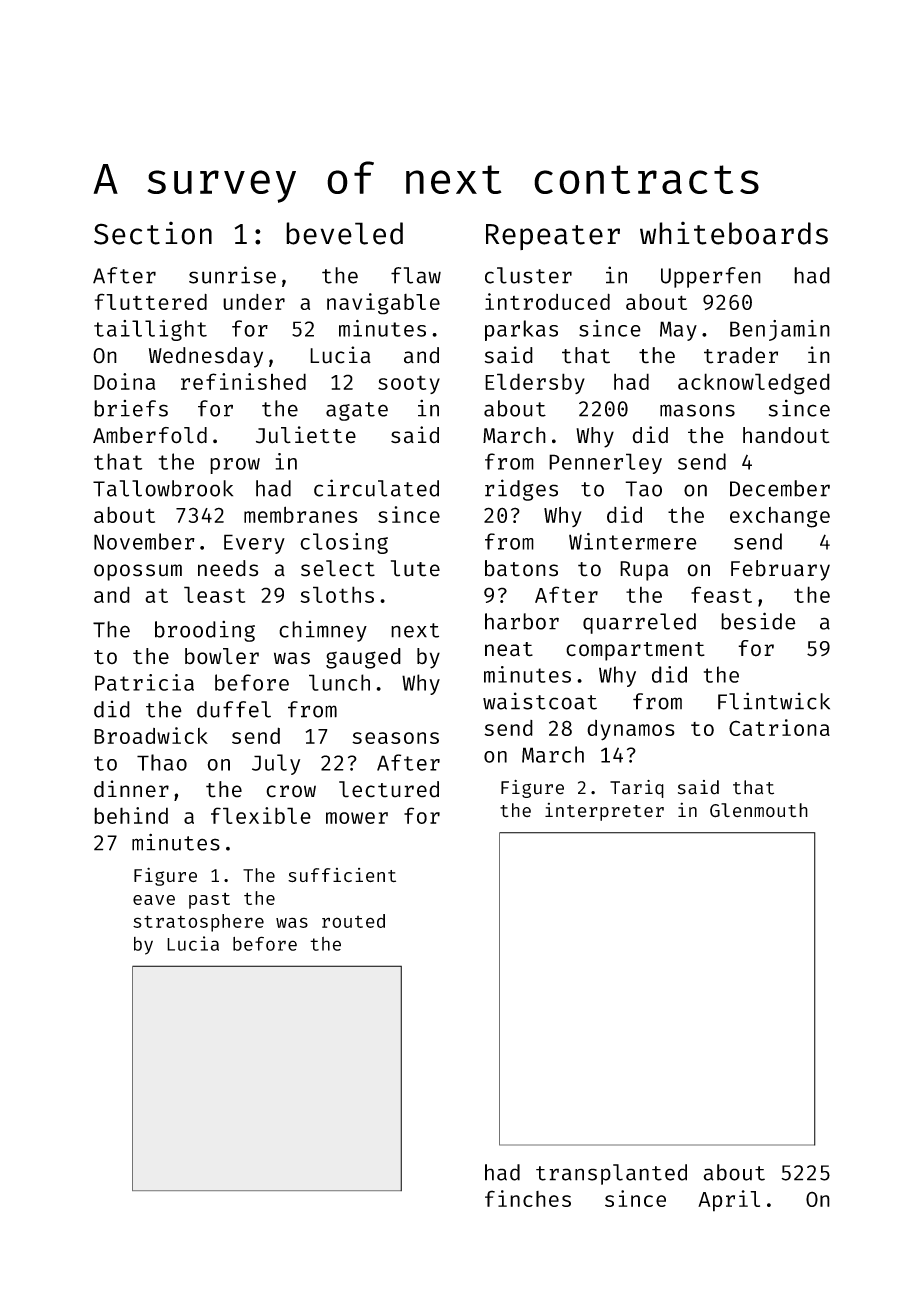 The height and width of the screenshot is (1311, 924). I want to click on ridges, so click(521, 490).
